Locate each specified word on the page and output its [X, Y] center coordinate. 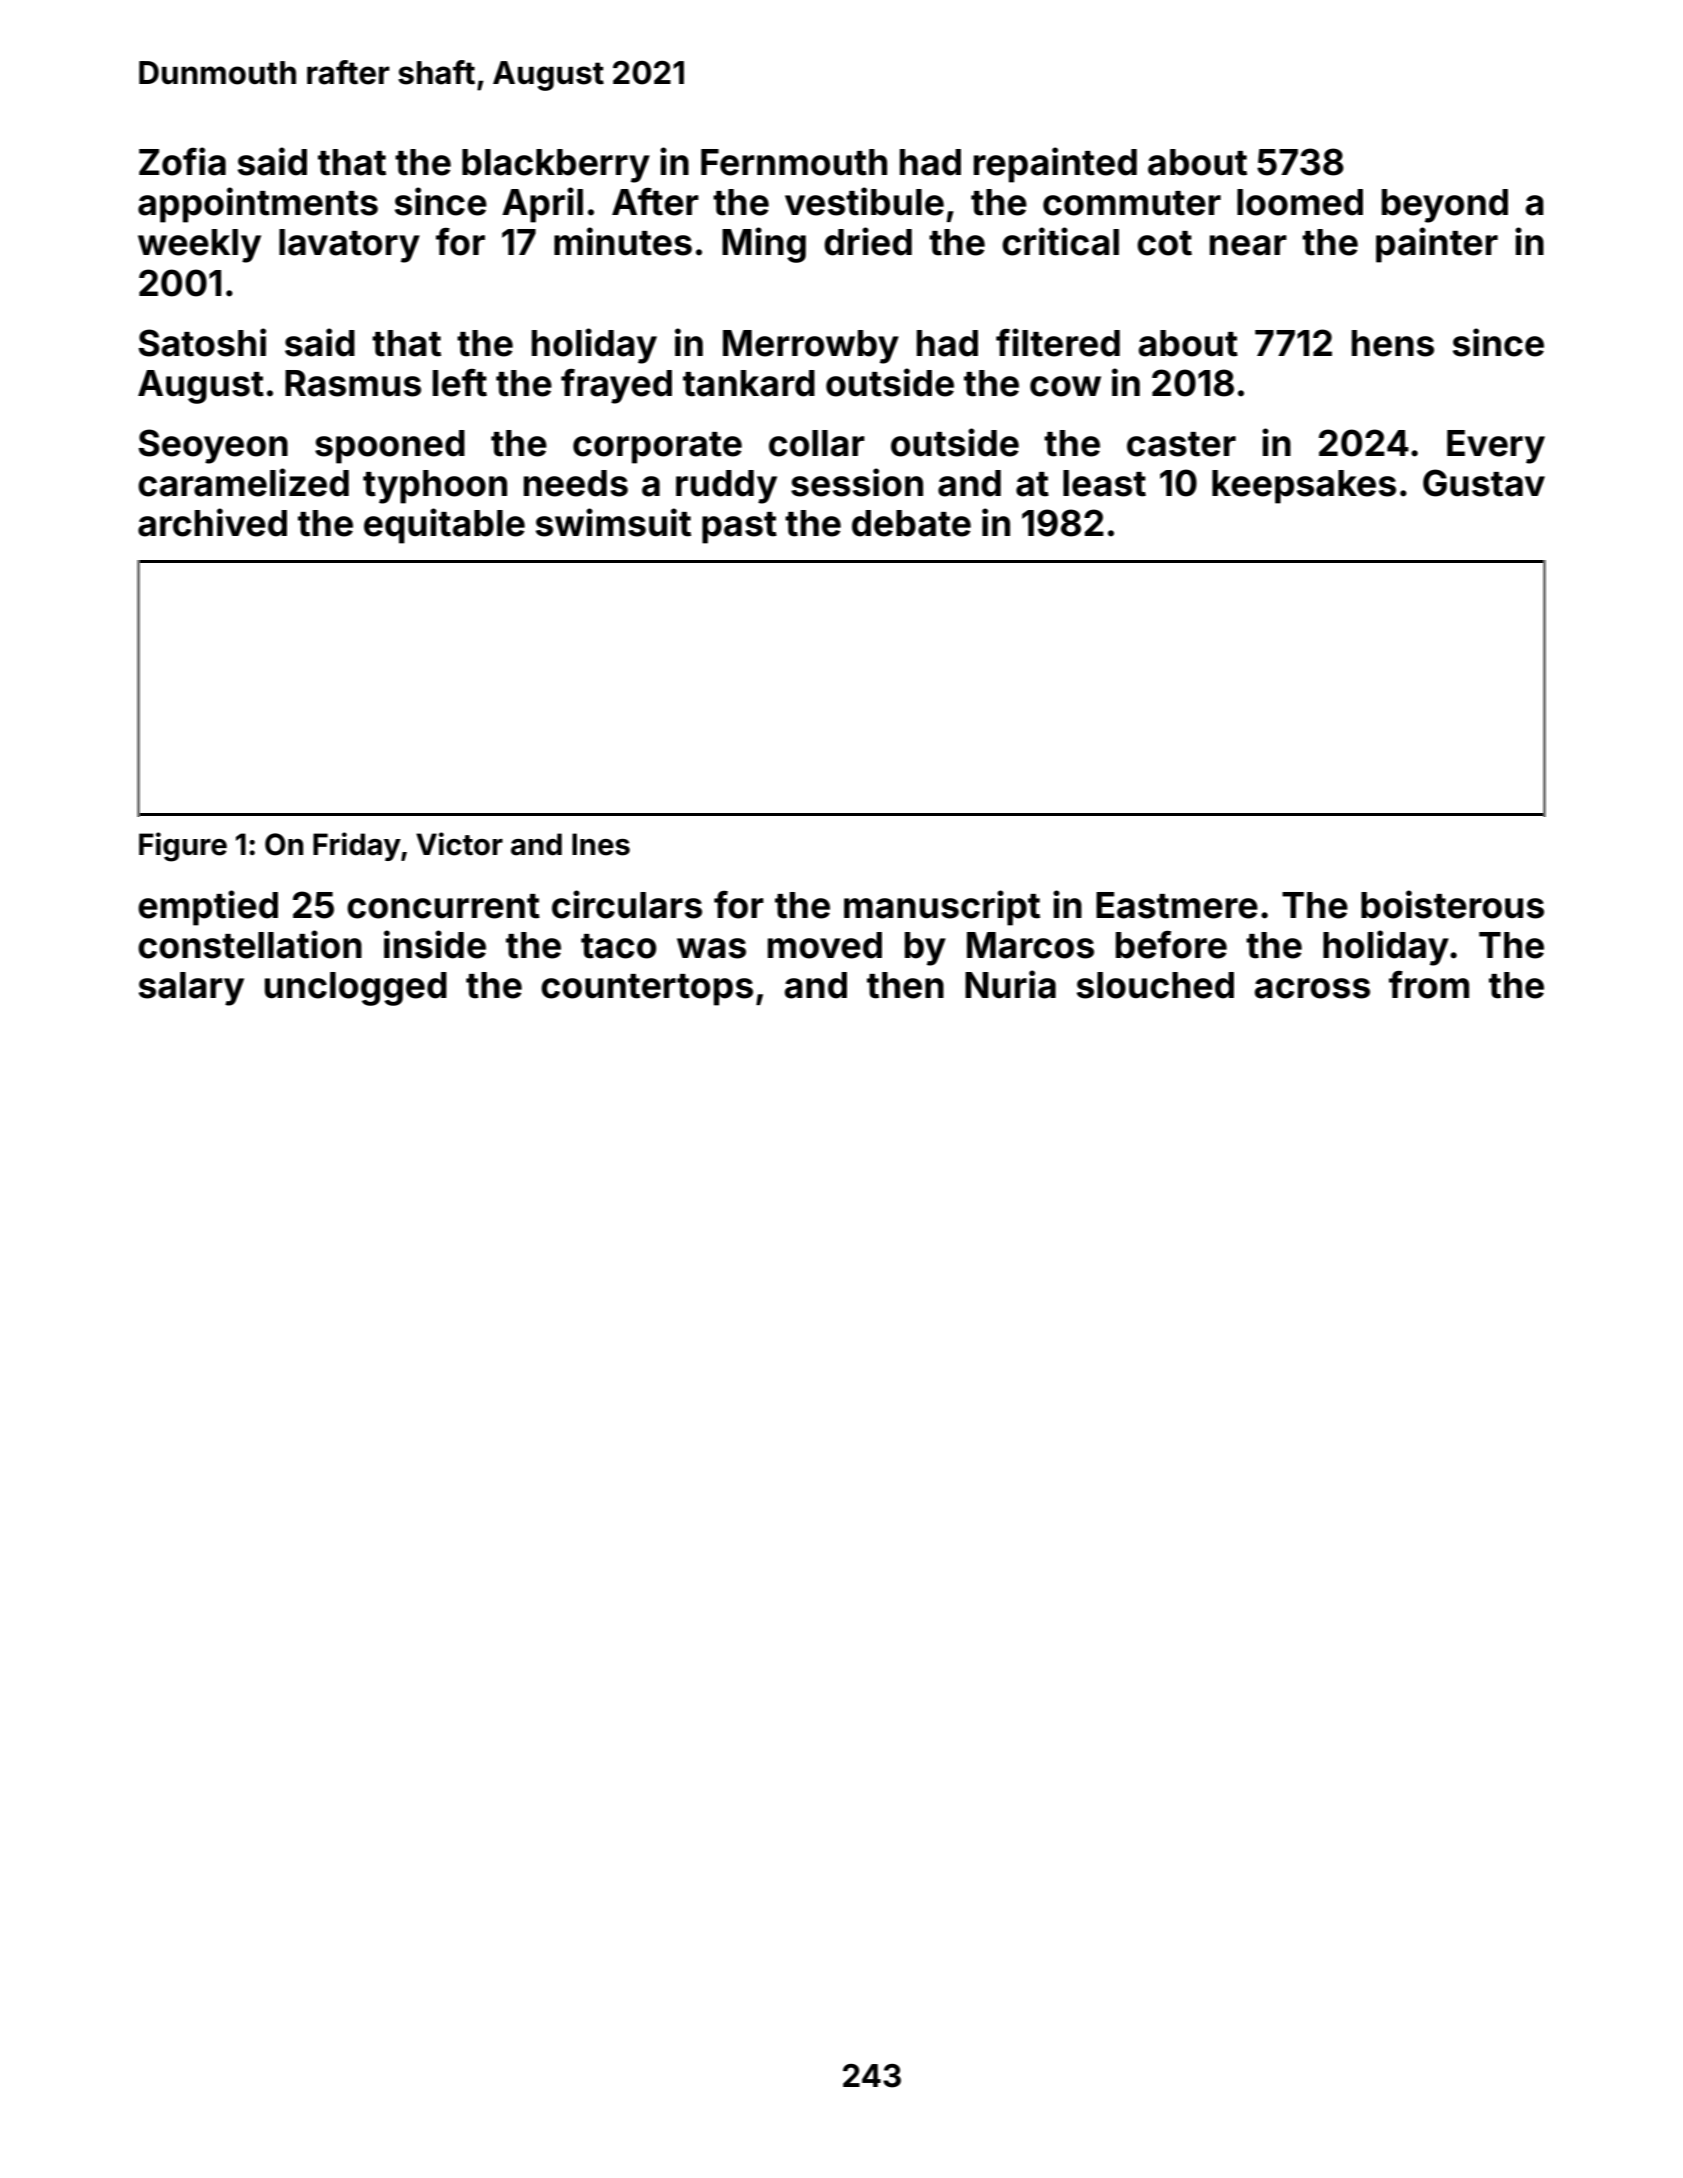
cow [1065, 386]
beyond [1445, 206]
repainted [1055, 165]
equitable [444, 526]
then [905, 985]
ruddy [726, 487]
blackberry [556, 166]
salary [191, 989]
